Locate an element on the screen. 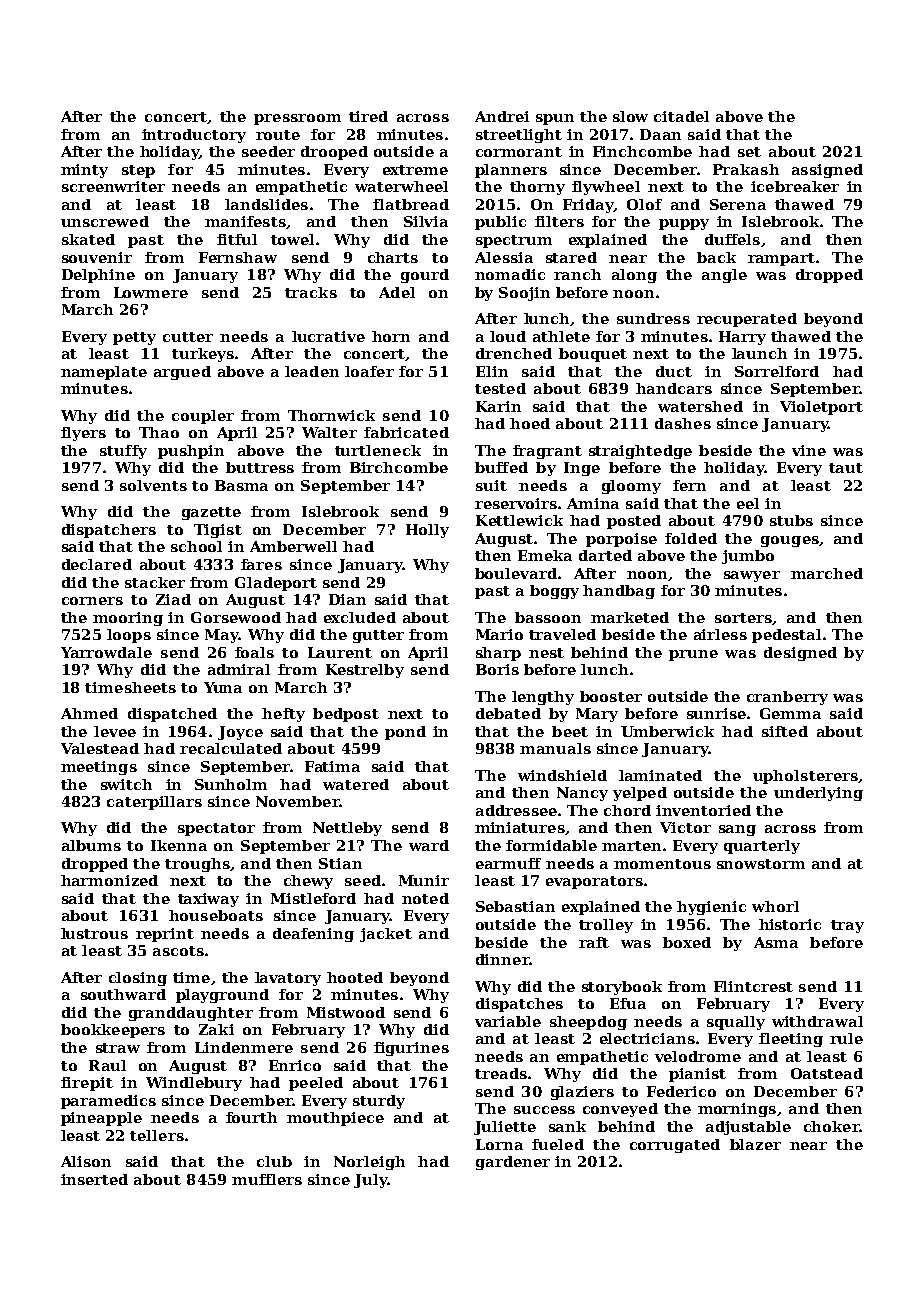 Image resolution: width=924 pixels, height=1308 pixels. sifted is located at coordinates (785, 731).
